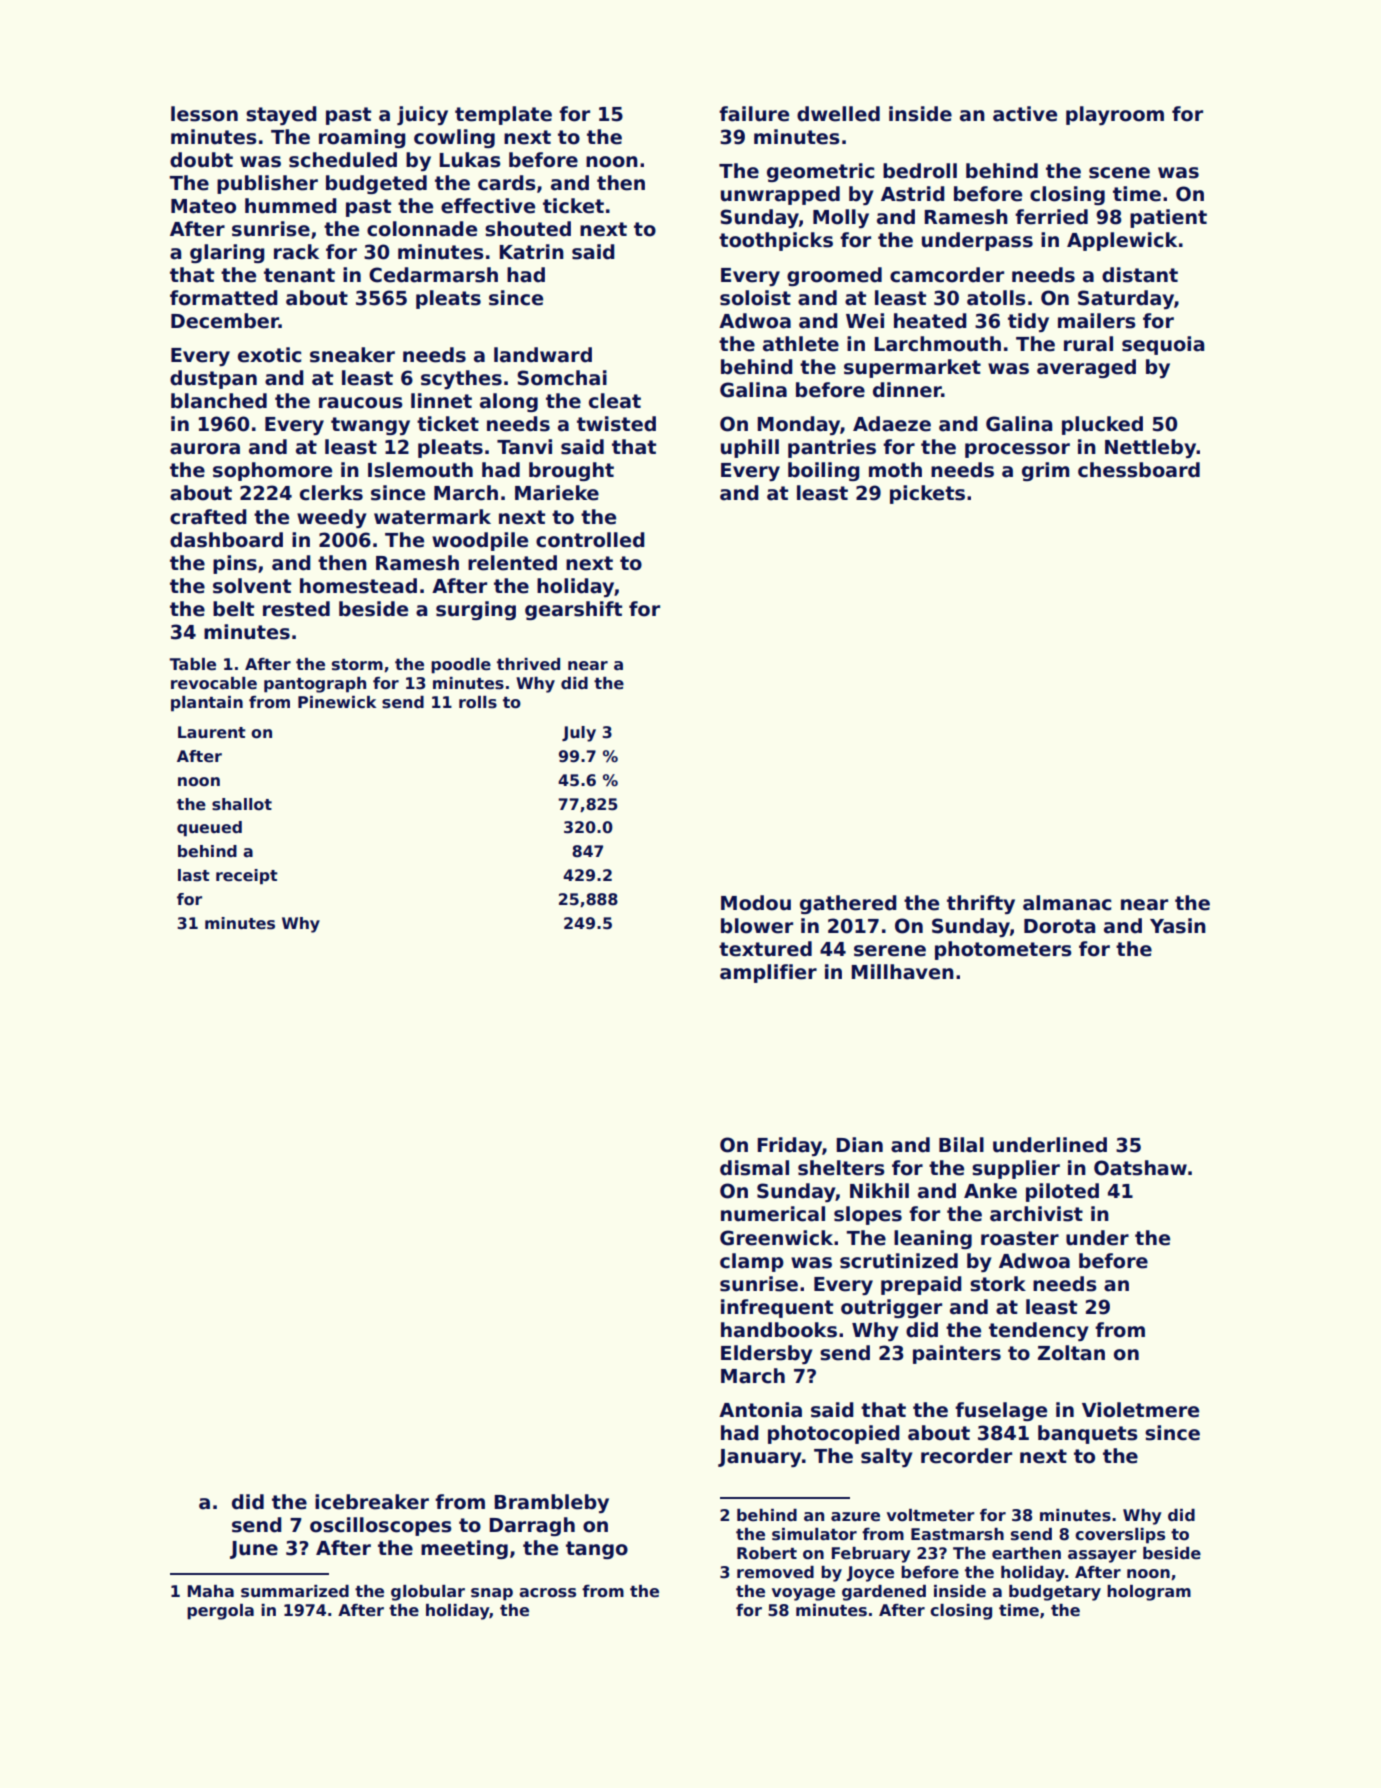  I want to click on receipt, so click(247, 876).
